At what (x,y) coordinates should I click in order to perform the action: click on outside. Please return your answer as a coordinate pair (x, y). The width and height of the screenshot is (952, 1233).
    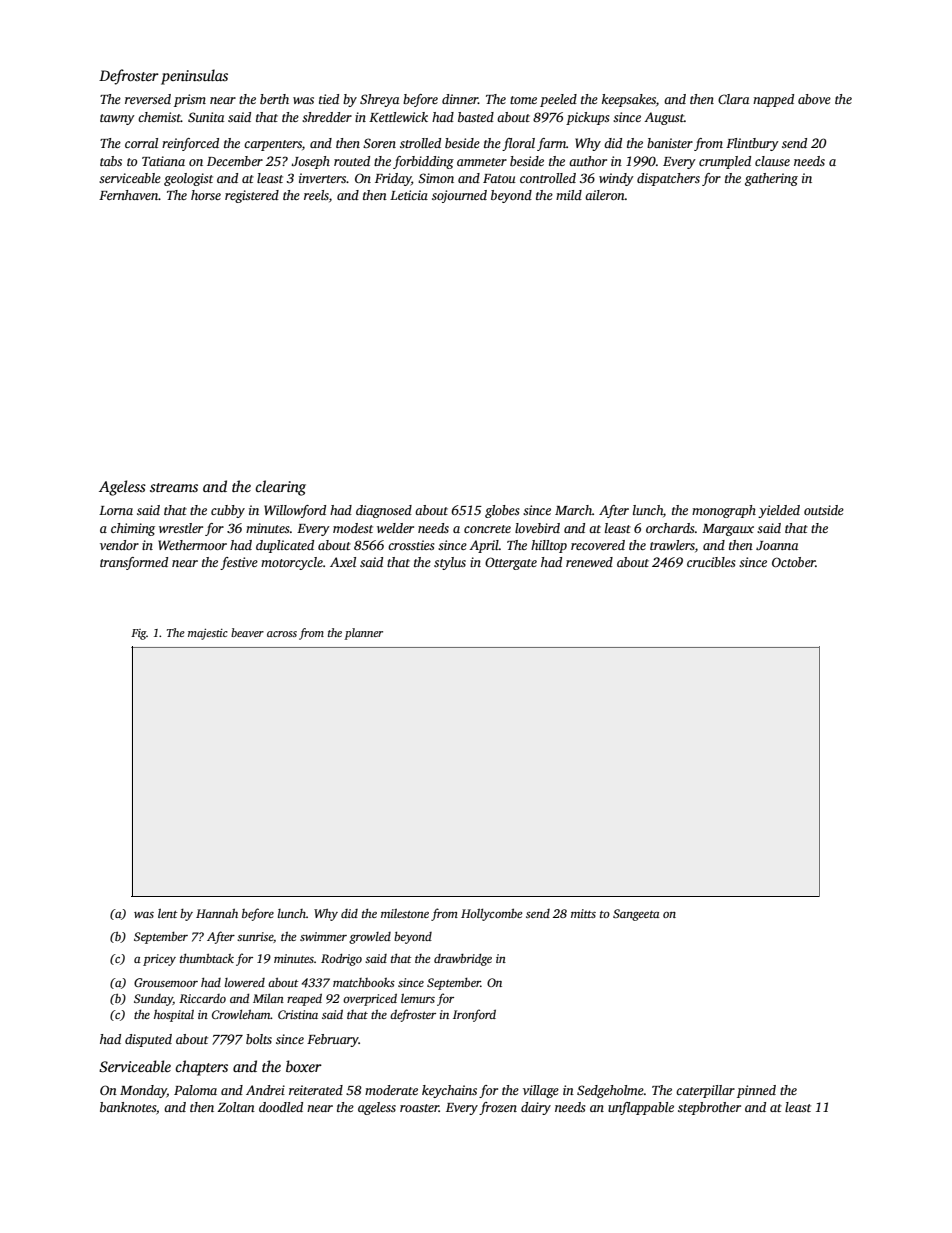
    Looking at the image, I should click on (824, 510).
